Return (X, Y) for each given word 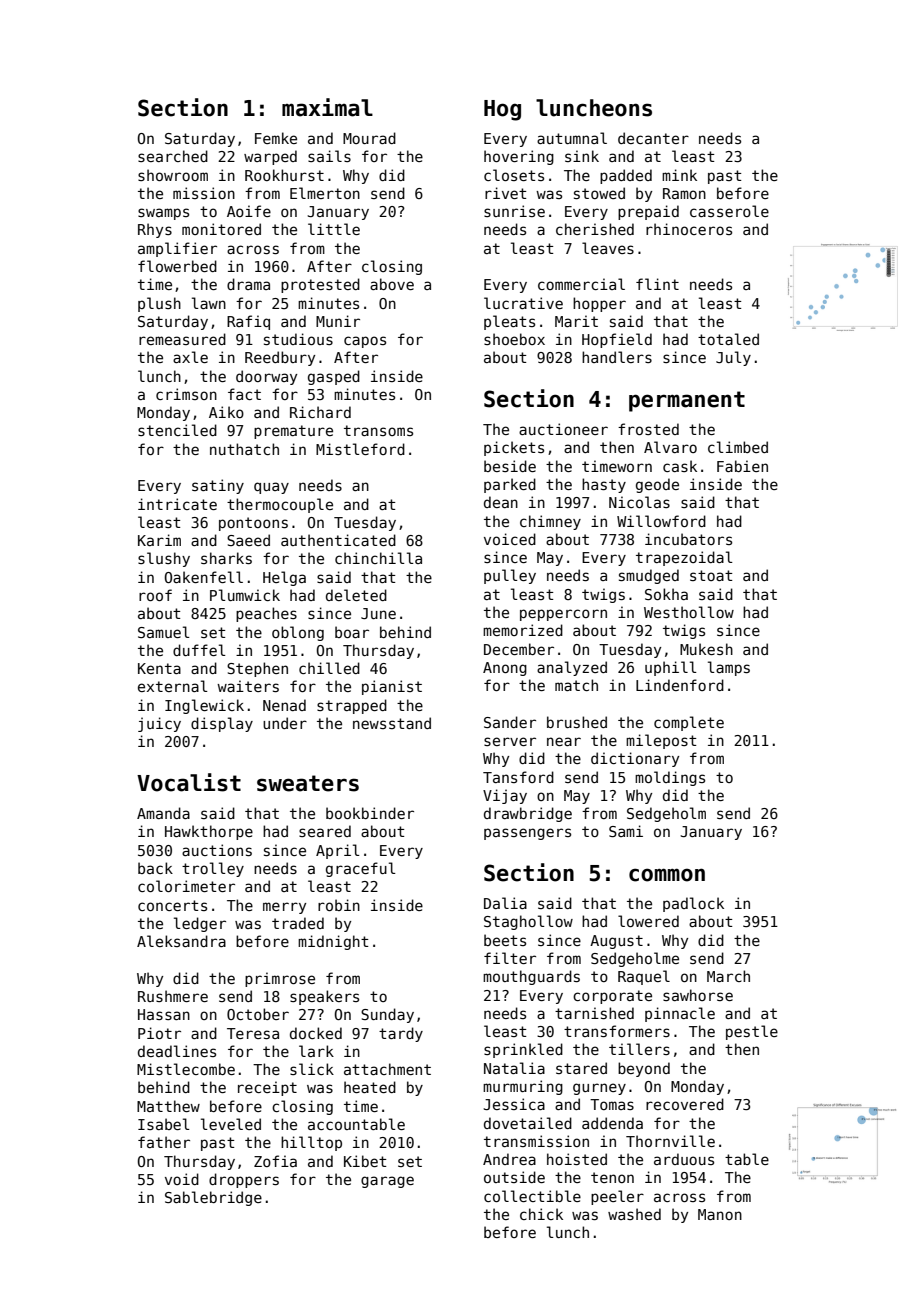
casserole (729, 211)
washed (634, 1214)
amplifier (177, 249)
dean (501, 502)
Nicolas (639, 502)
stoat (711, 575)
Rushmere (173, 996)
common (667, 875)
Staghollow (528, 922)
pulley (510, 576)
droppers (244, 1180)
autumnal (572, 138)
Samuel (164, 632)
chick (541, 1214)
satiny (218, 486)
